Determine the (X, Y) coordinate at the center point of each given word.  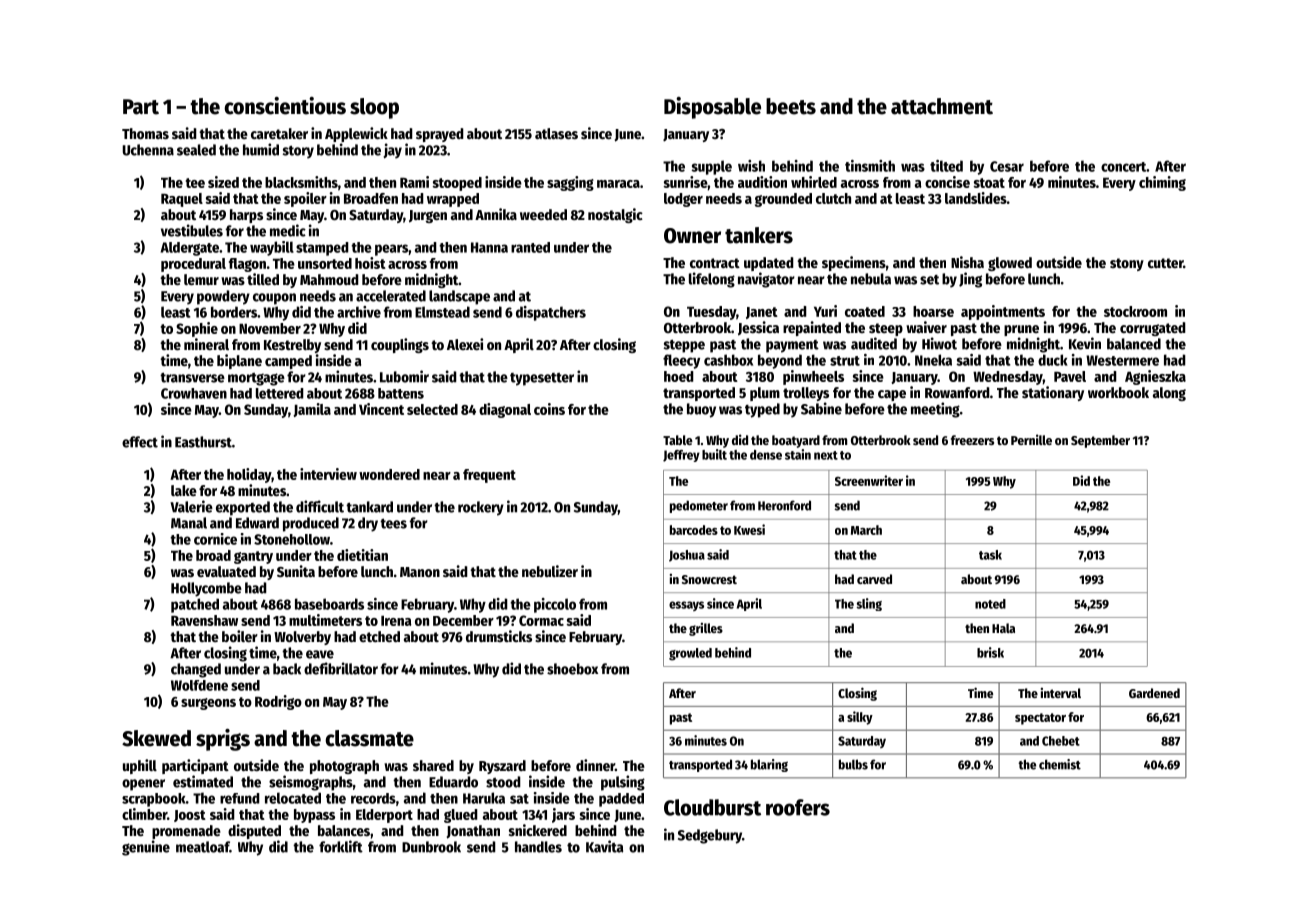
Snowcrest (709, 579)
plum (765, 394)
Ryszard (502, 767)
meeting (935, 410)
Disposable (712, 108)
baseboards (329, 604)
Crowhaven (194, 393)
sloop (374, 108)
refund (240, 798)
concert (1124, 167)
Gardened (1154, 693)
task (990, 555)
